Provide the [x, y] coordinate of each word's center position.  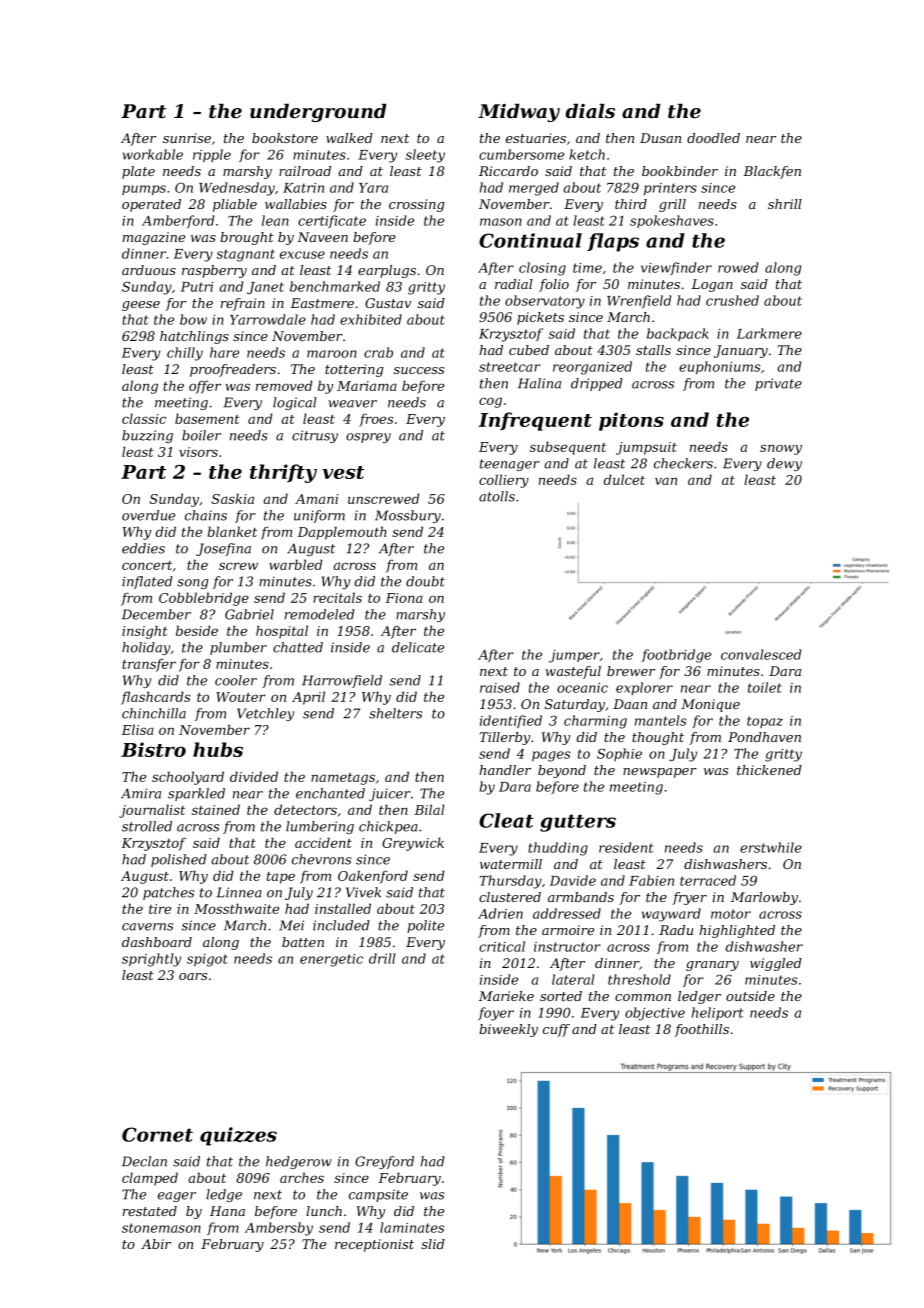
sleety [425, 156]
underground [318, 113]
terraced [708, 880]
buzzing [147, 436]
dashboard [157, 942]
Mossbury [408, 516]
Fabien [651, 880]
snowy [781, 449]
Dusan [660, 138]
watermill [511, 864]
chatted [298, 647]
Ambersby [279, 1229]
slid [433, 1244]
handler [505, 770]
